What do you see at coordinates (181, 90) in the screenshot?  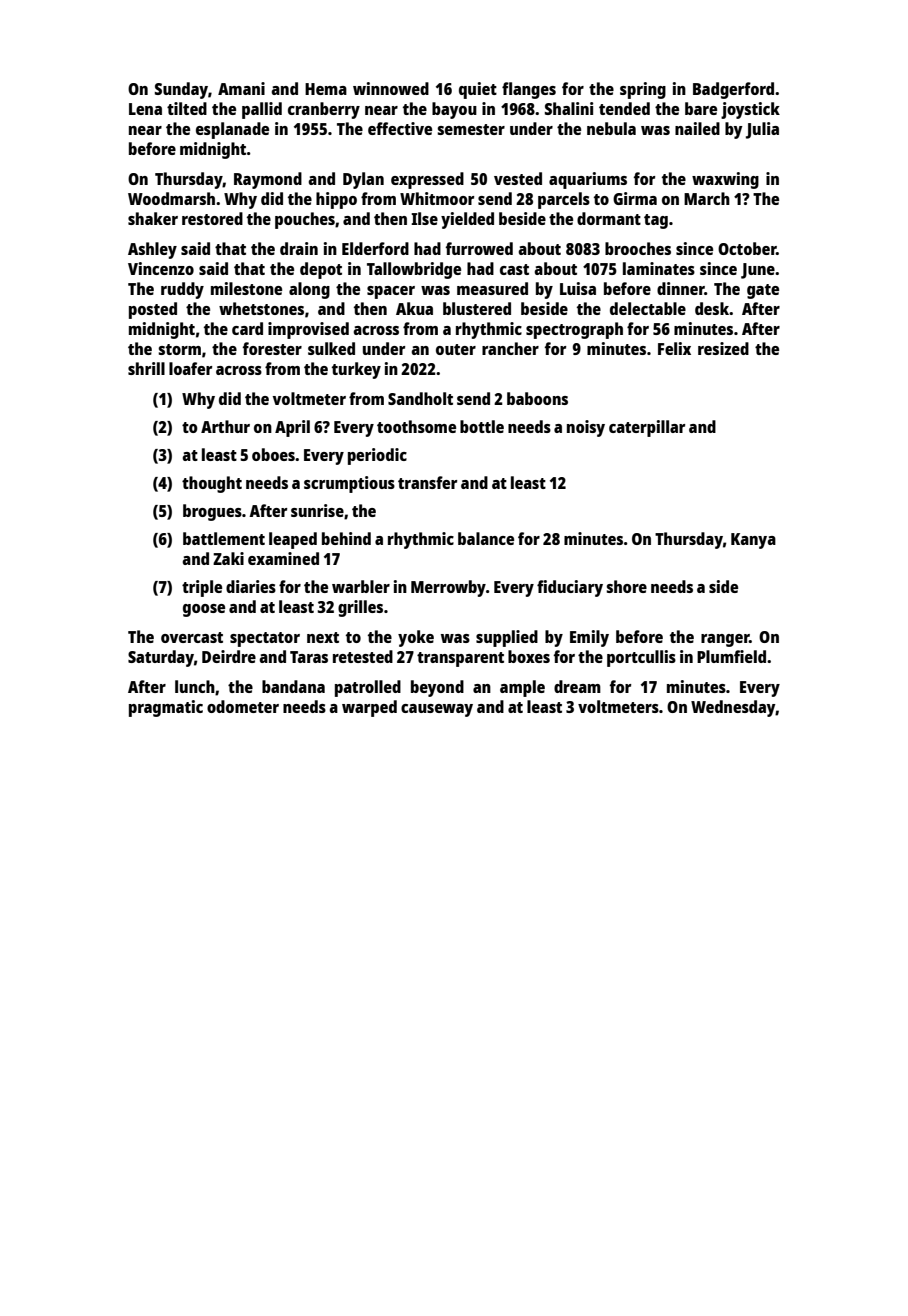 I see `Sunday` at bounding box center [181, 90].
